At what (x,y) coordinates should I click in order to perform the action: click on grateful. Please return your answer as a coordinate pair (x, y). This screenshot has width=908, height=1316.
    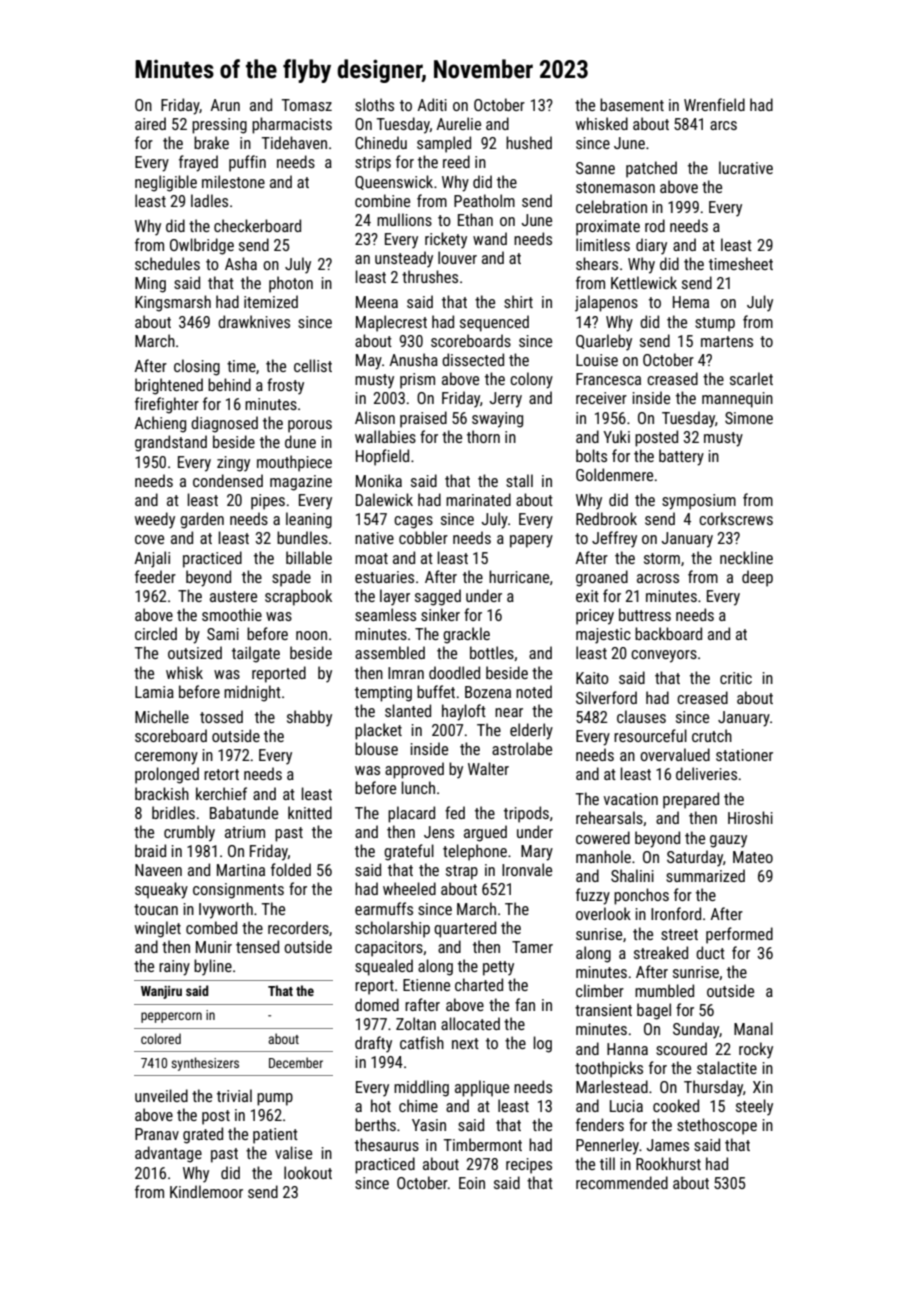
    Looking at the image, I should click on (409, 852).
